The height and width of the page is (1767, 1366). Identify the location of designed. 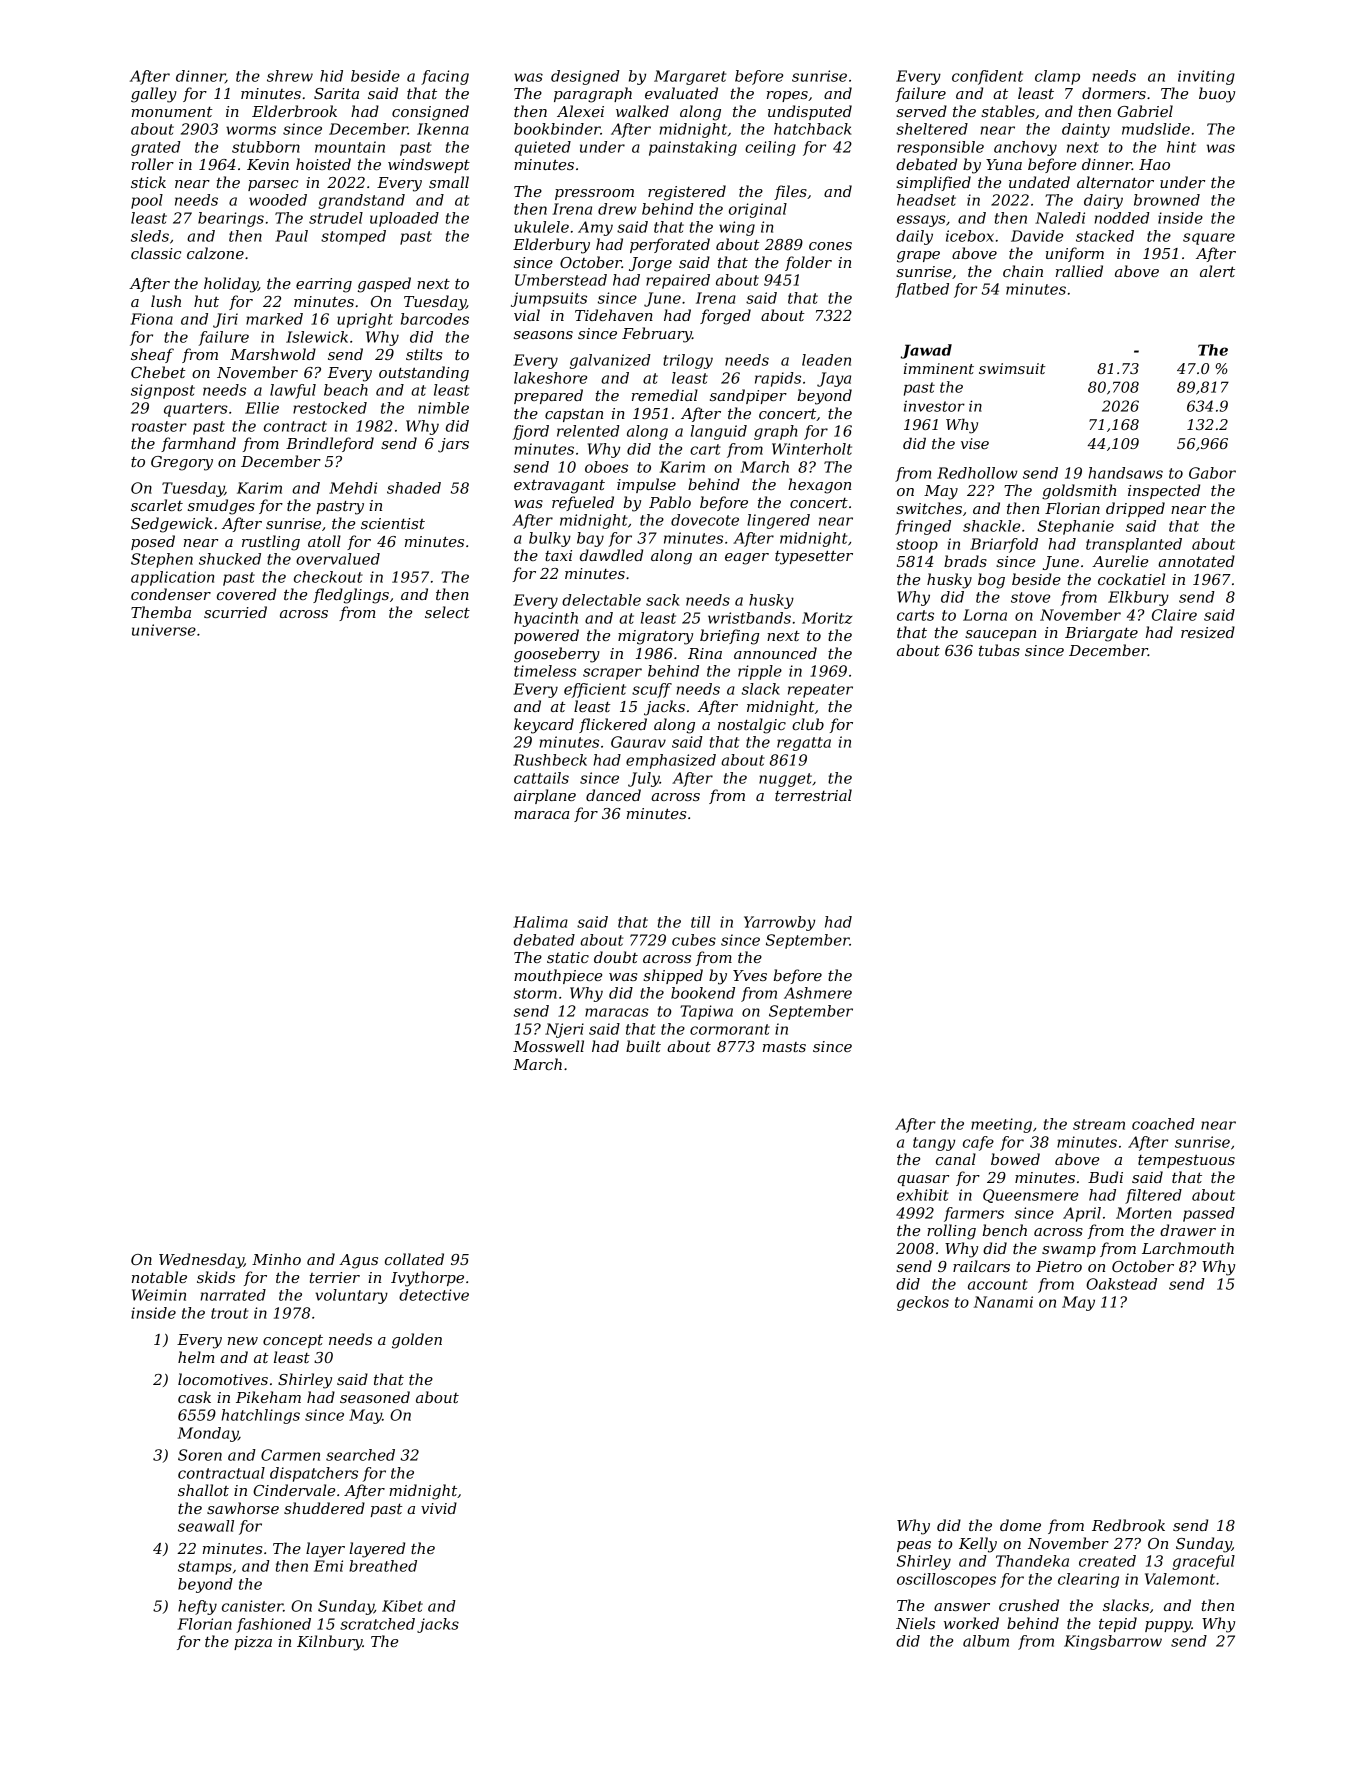
(585, 77).
